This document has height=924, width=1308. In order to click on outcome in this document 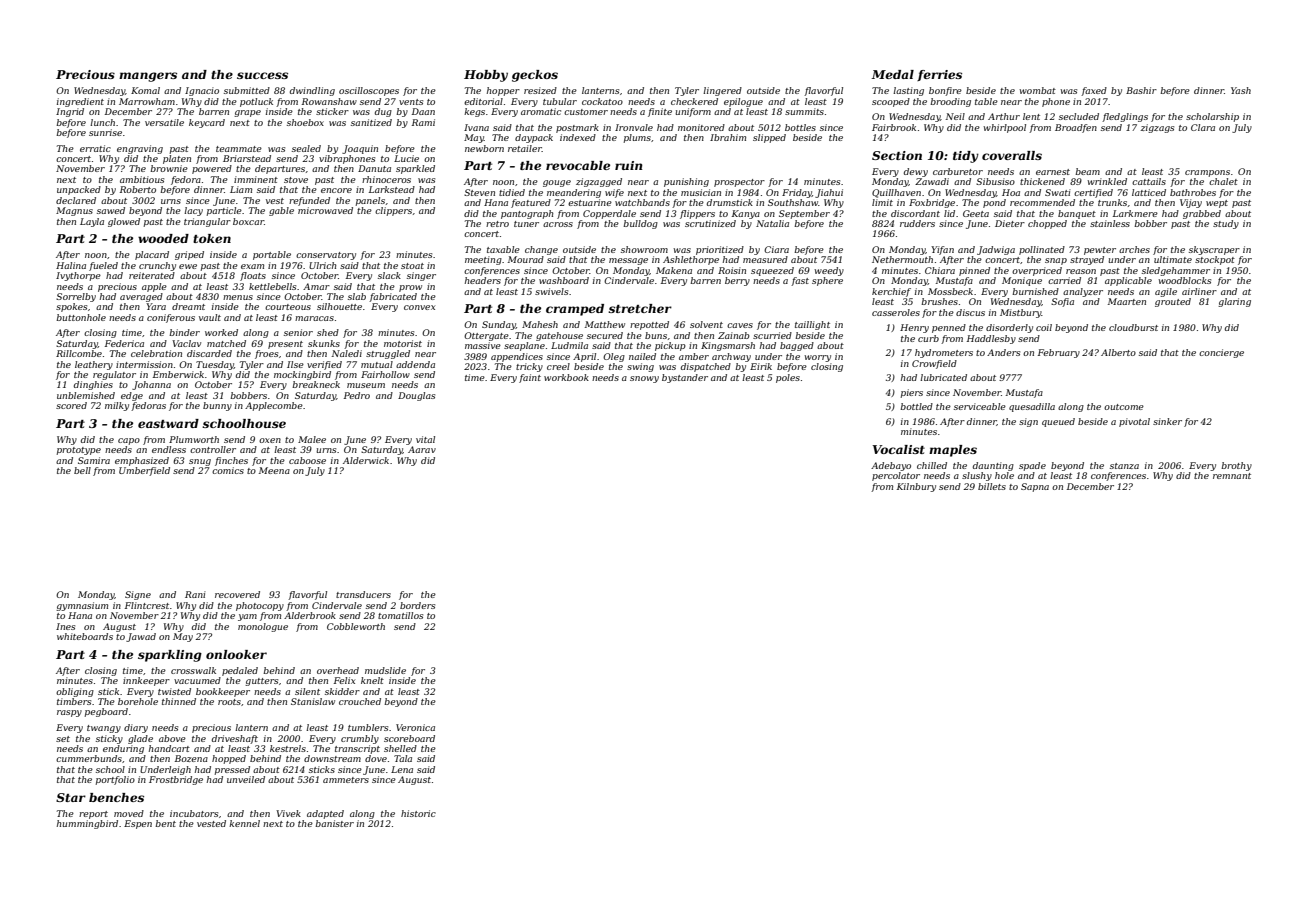, I will do `click(1124, 407)`.
